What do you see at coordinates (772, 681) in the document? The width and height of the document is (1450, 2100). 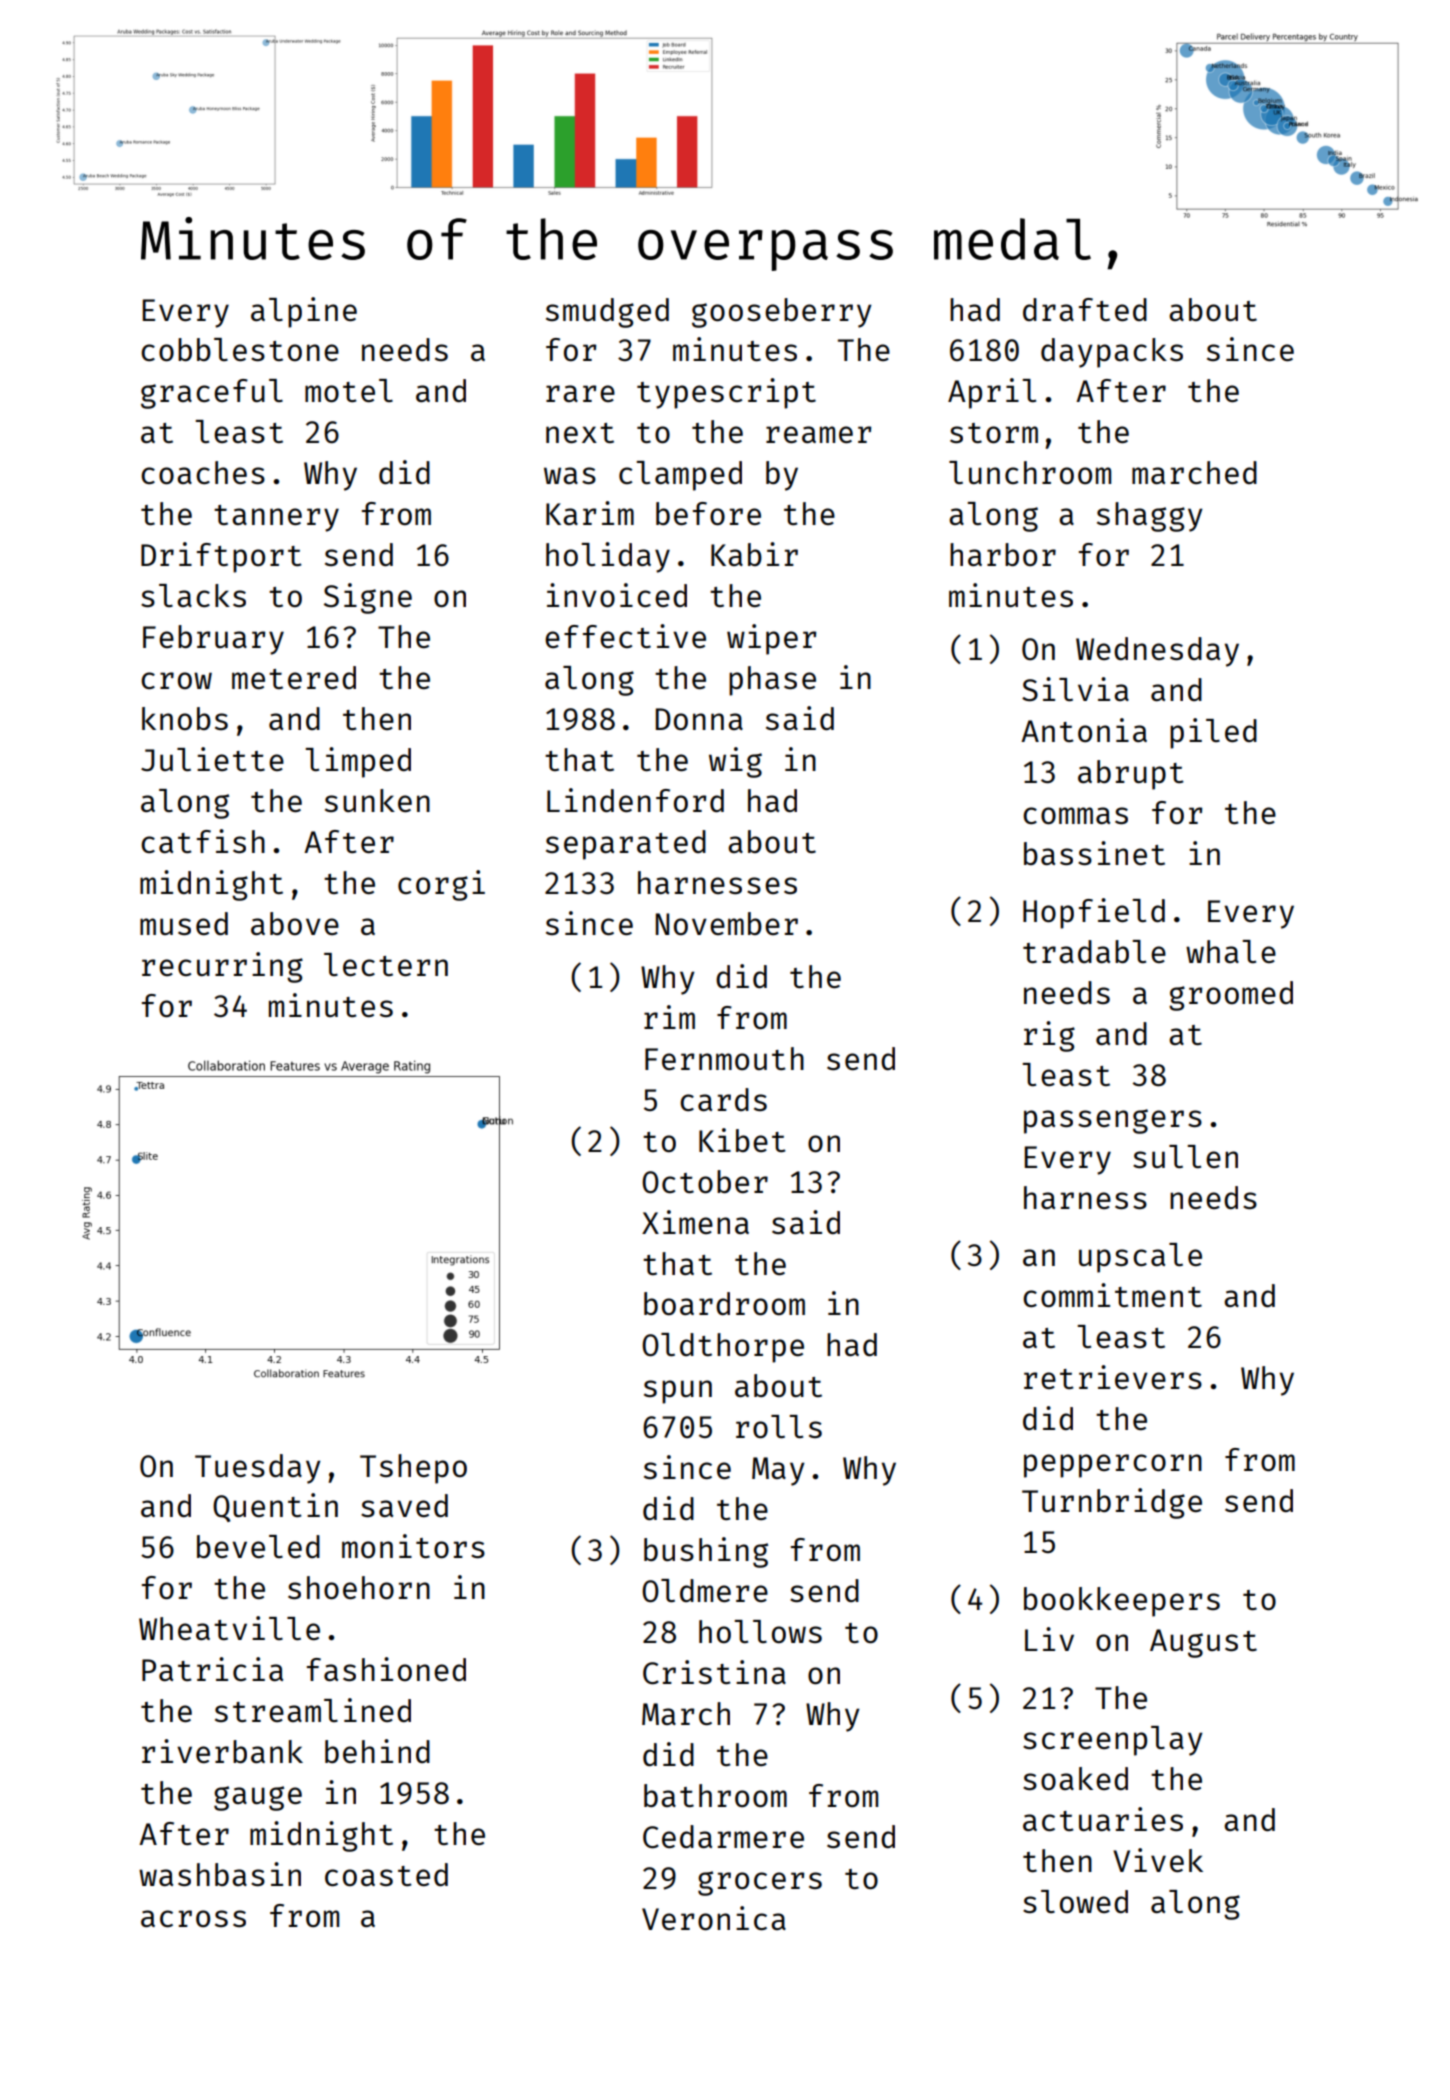 I see `phase` at bounding box center [772, 681].
